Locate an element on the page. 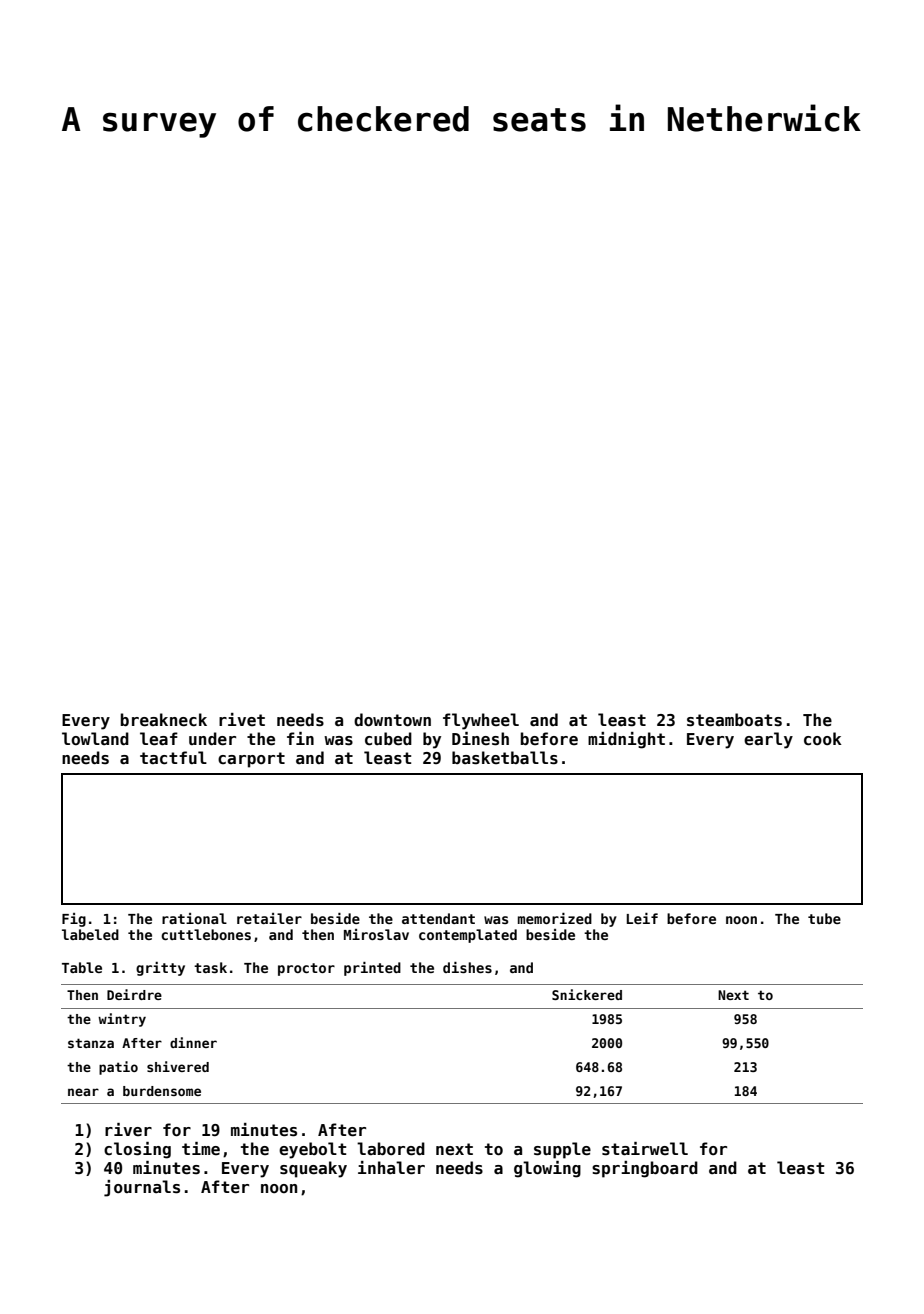 This page has height=1314, width=924. Snickered is located at coordinates (587, 994).
